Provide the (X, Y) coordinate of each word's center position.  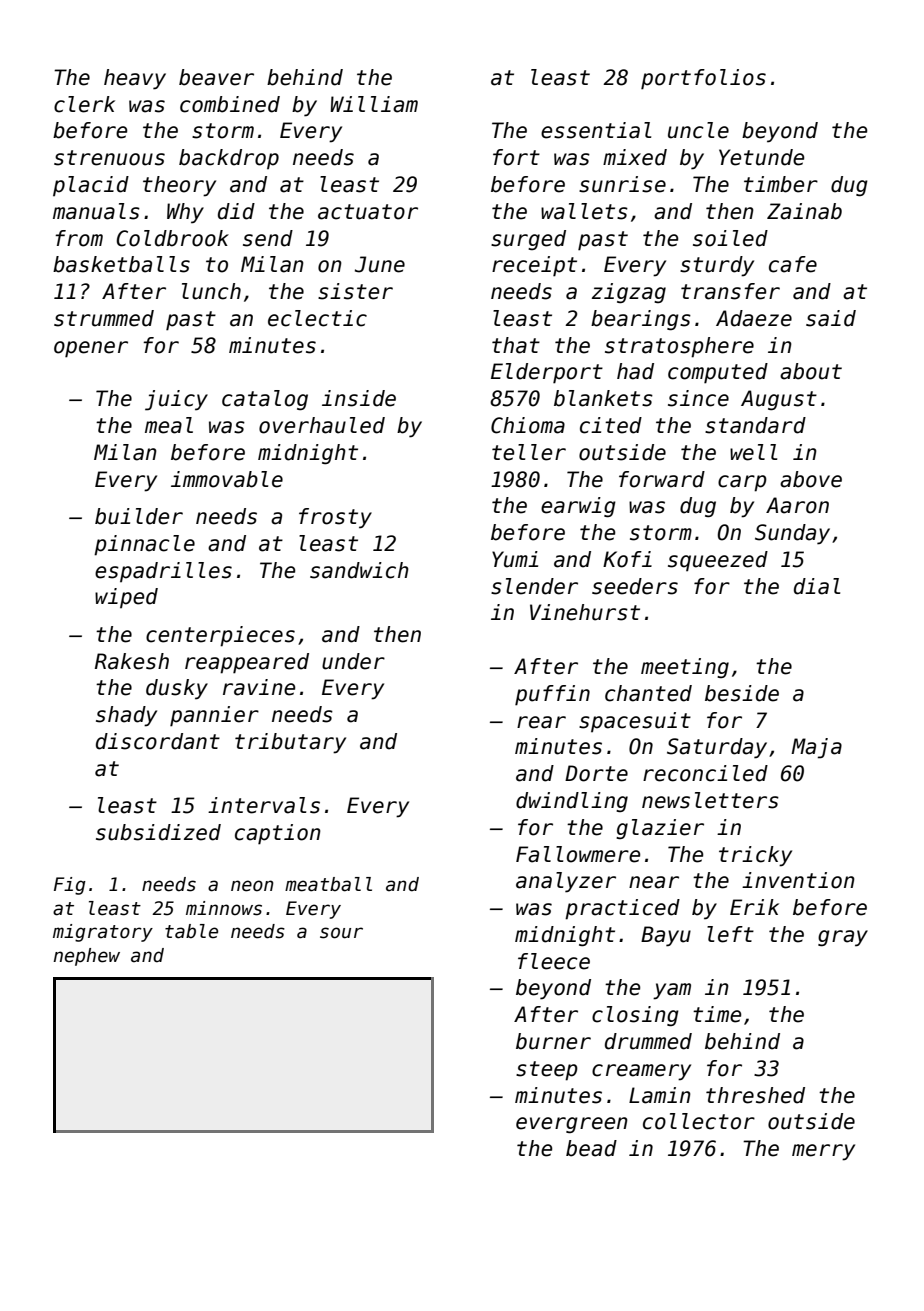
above (811, 479)
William (374, 104)
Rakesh (132, 661)
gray (843, 938)
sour (341, 933)
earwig (578, 507)
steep (547, 1071)
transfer (730, 291)
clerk (84, 104)
